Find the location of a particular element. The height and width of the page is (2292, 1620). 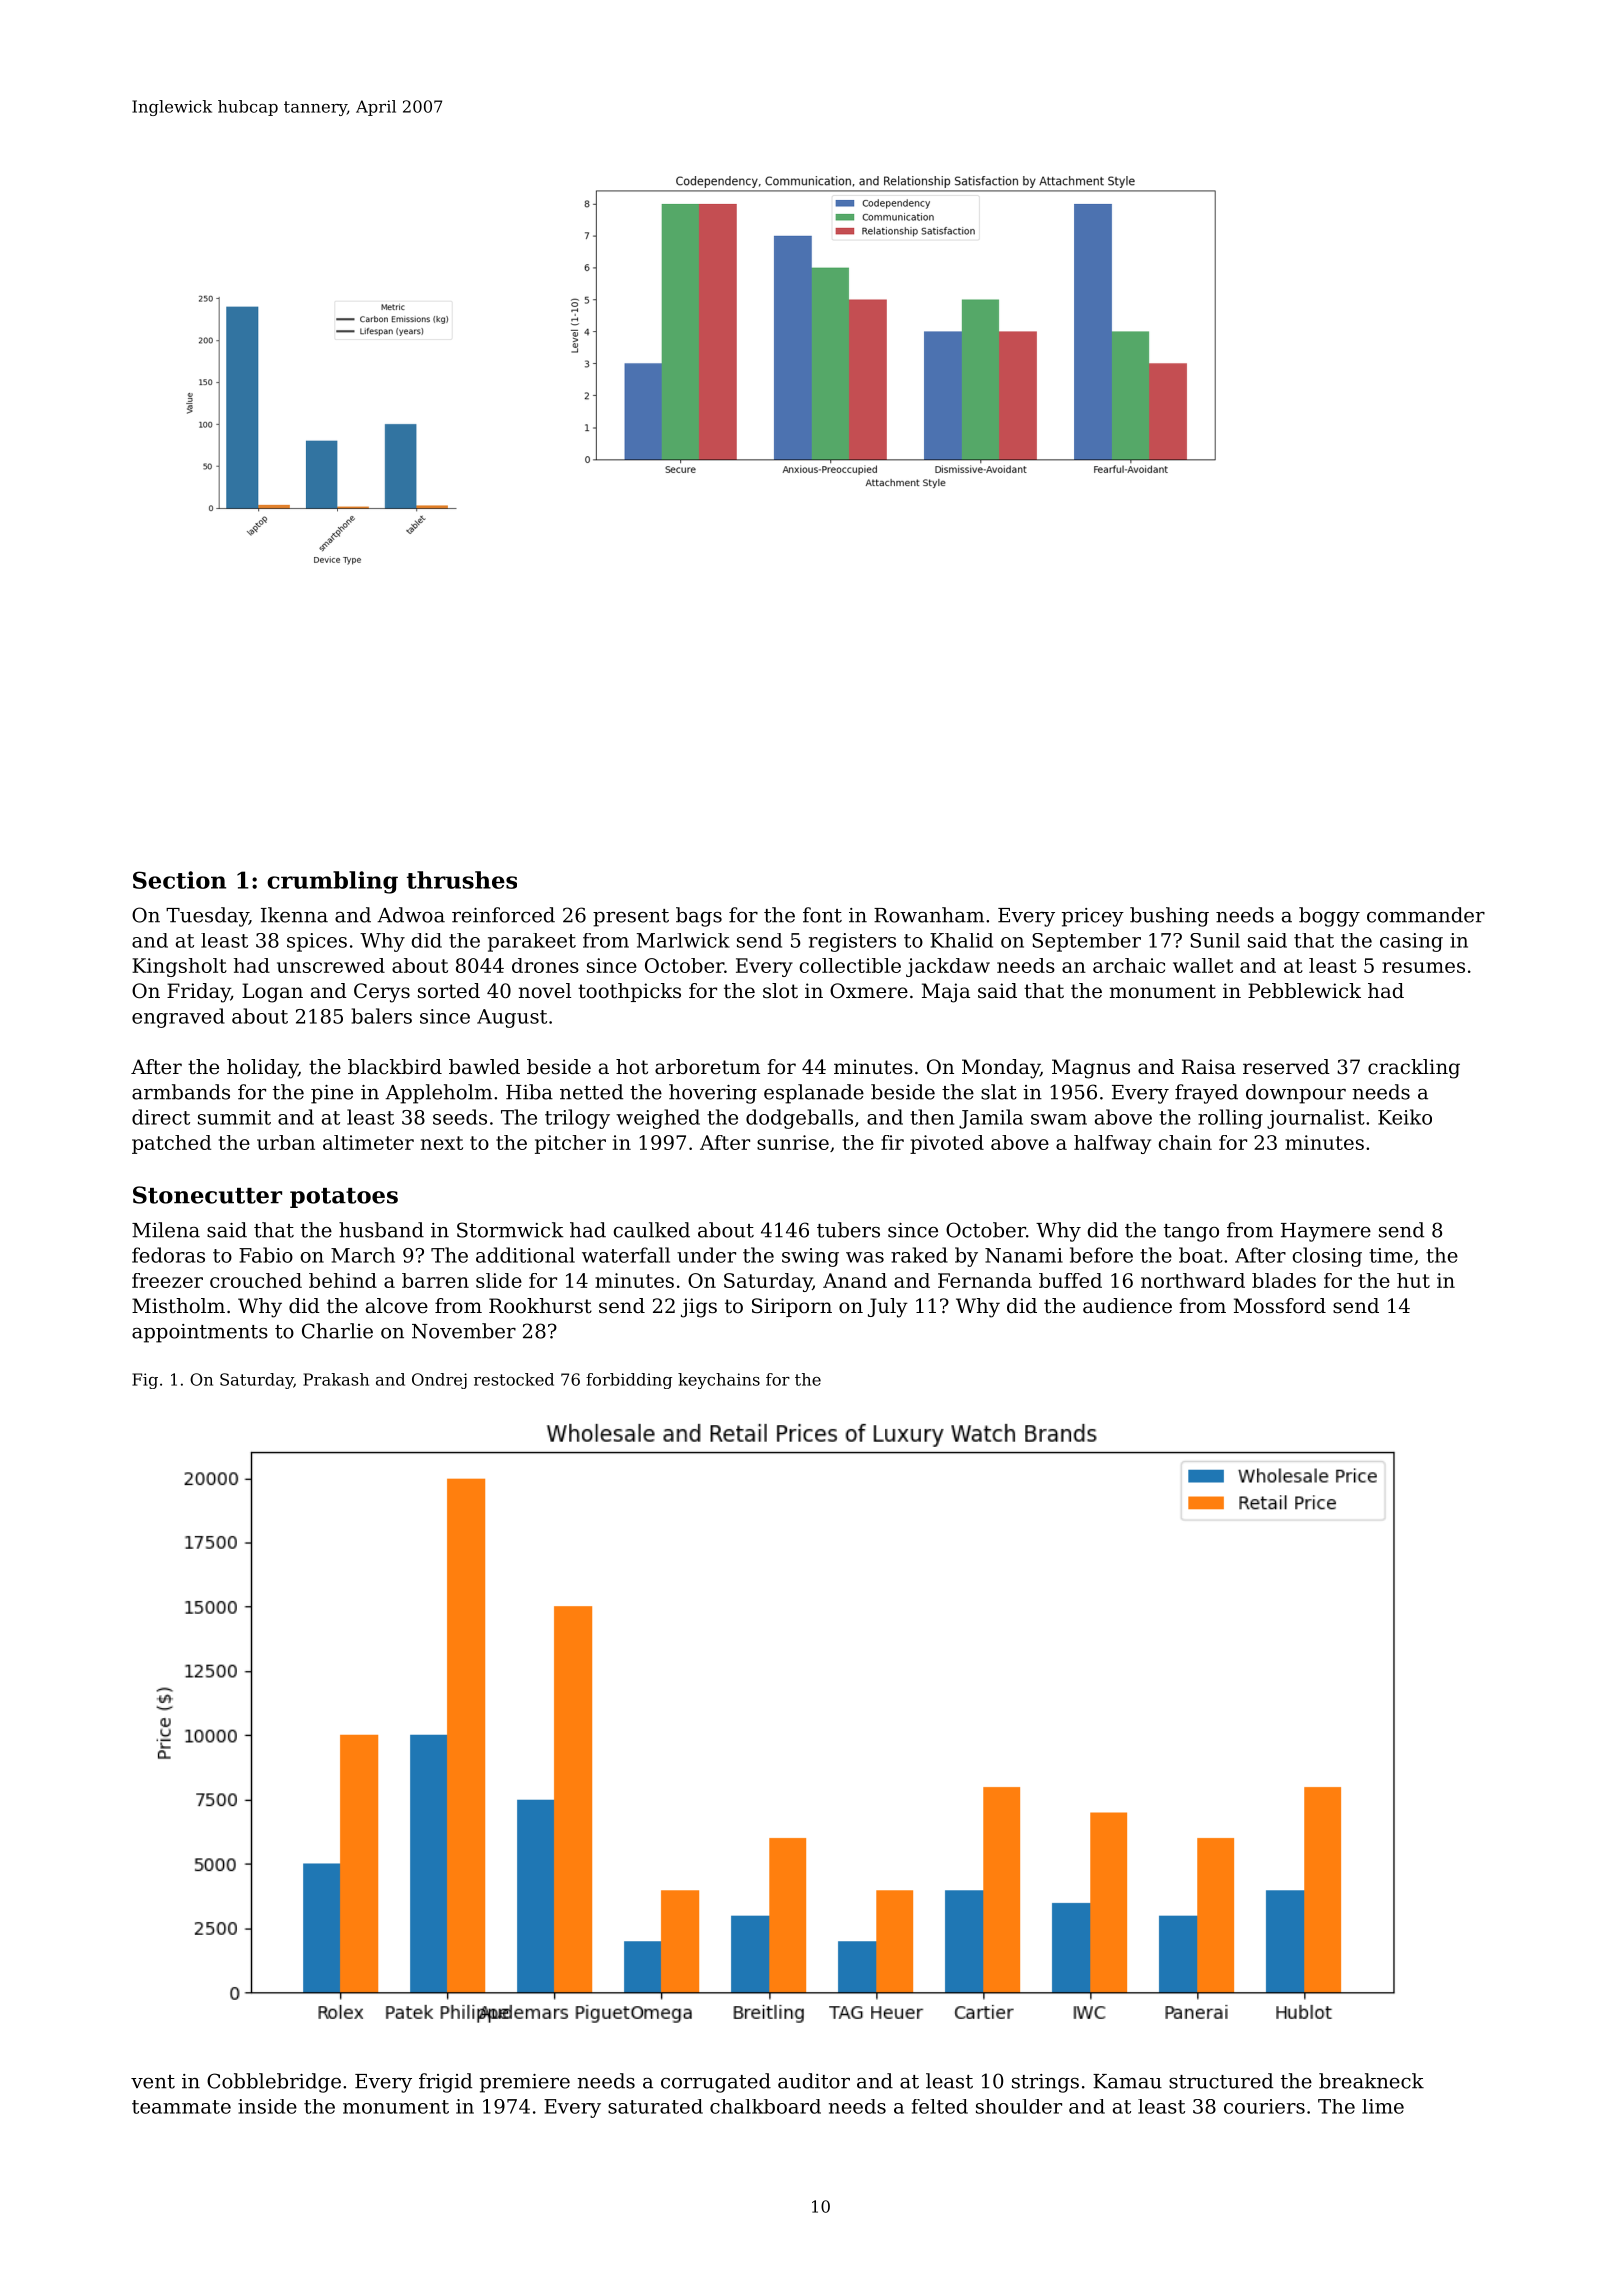

vent is located at coordinates (153, 2082).
